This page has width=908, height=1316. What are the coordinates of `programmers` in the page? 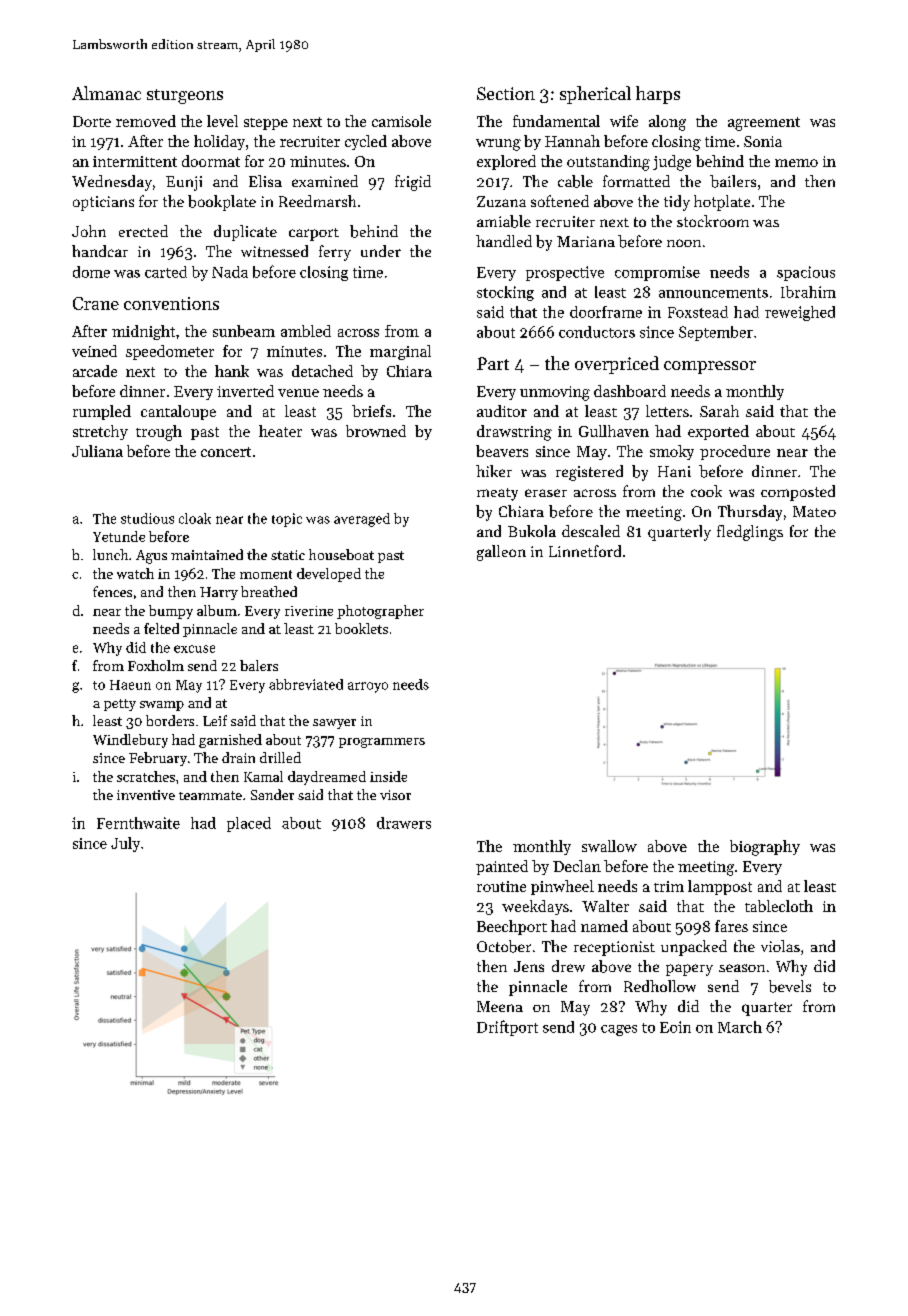 It's located at (382, 743).
